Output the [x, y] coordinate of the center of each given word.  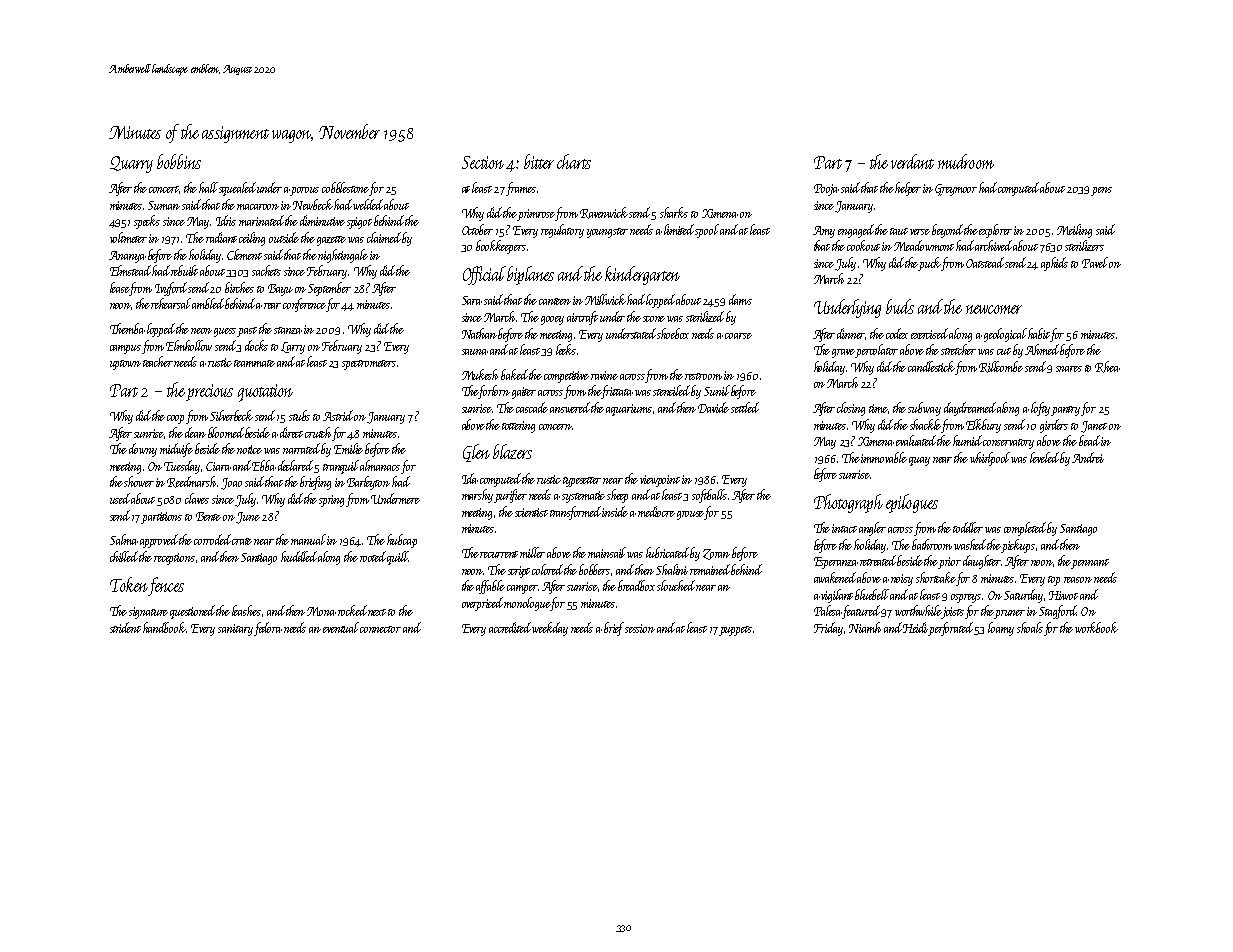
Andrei [1088, 457]
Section [483, 162]
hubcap [402, 541]
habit [1039, 333]
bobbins [179, 161]
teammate [254, 363]
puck [930, 264]
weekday [550, 629]
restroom [703, 376]
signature [148, 613]
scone [654, 319]
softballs [709, 496]
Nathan [479, 333]
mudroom [966, 161]
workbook [1096, 627]
